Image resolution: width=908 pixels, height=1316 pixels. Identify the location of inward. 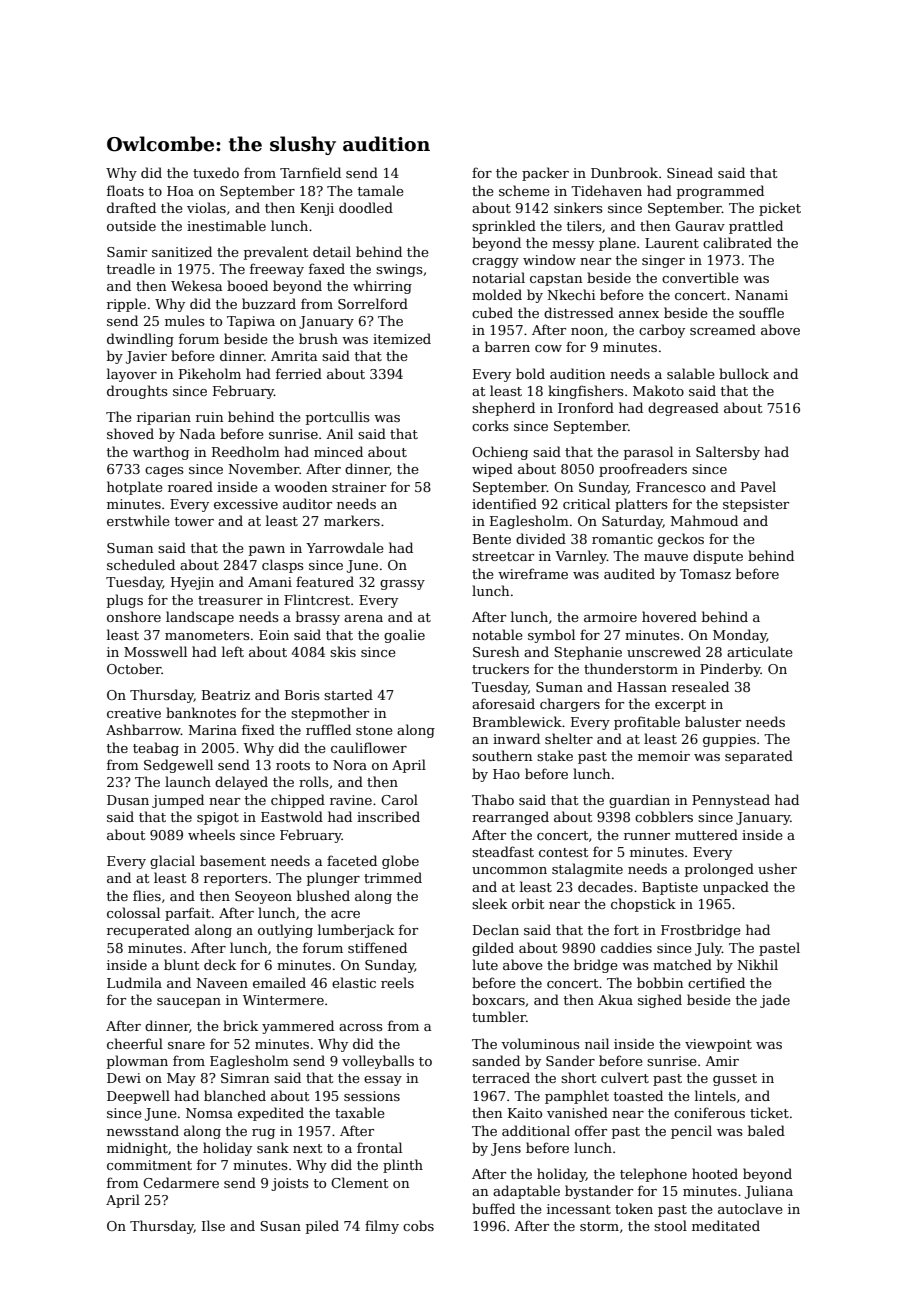
(516, 738).
